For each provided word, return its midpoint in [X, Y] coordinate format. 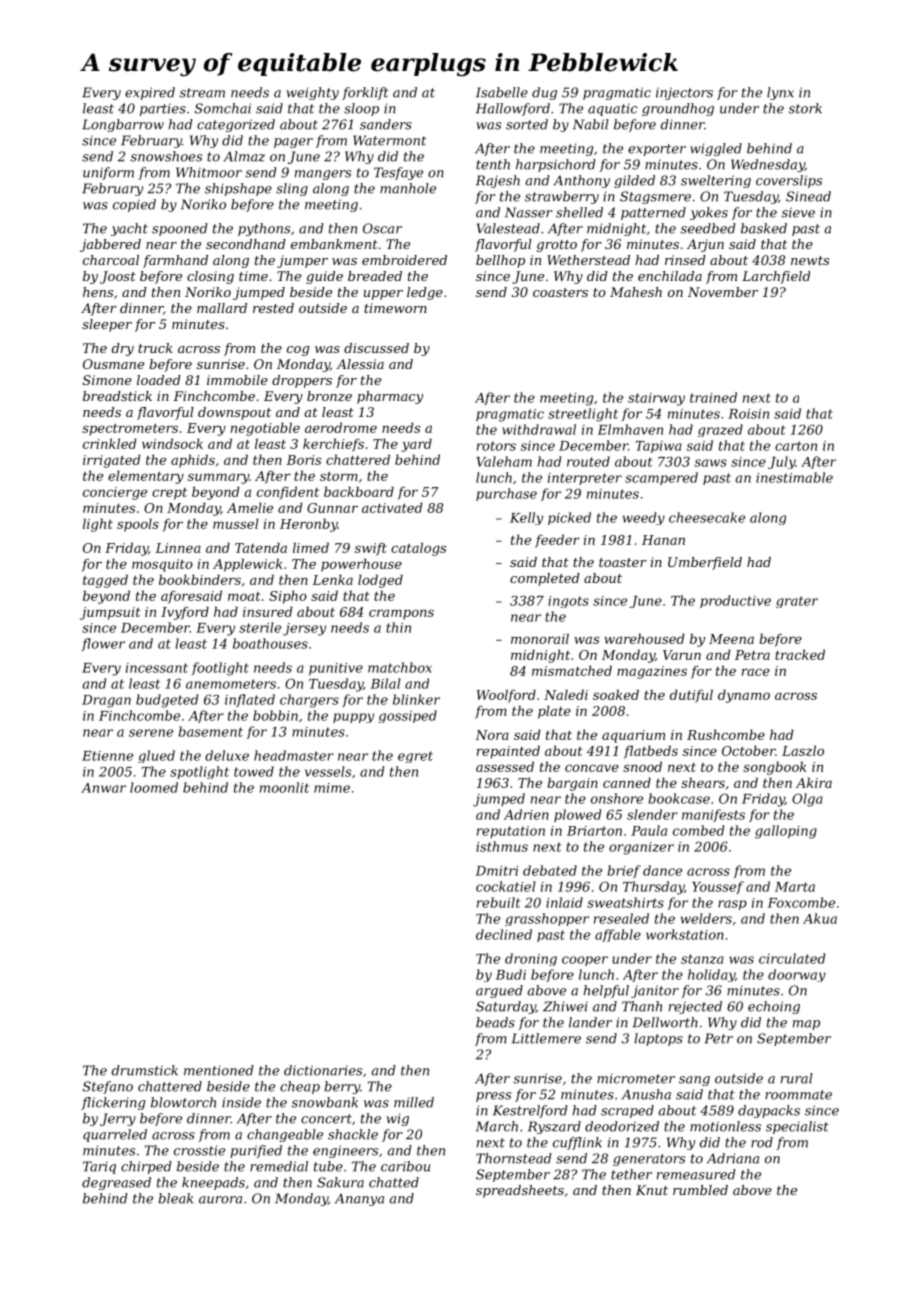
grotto [557, 246]
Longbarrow [123, 125]
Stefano [107, 1087]
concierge [115, 493]
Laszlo [803, 750]
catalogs [418, 549]
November [723, 292]
